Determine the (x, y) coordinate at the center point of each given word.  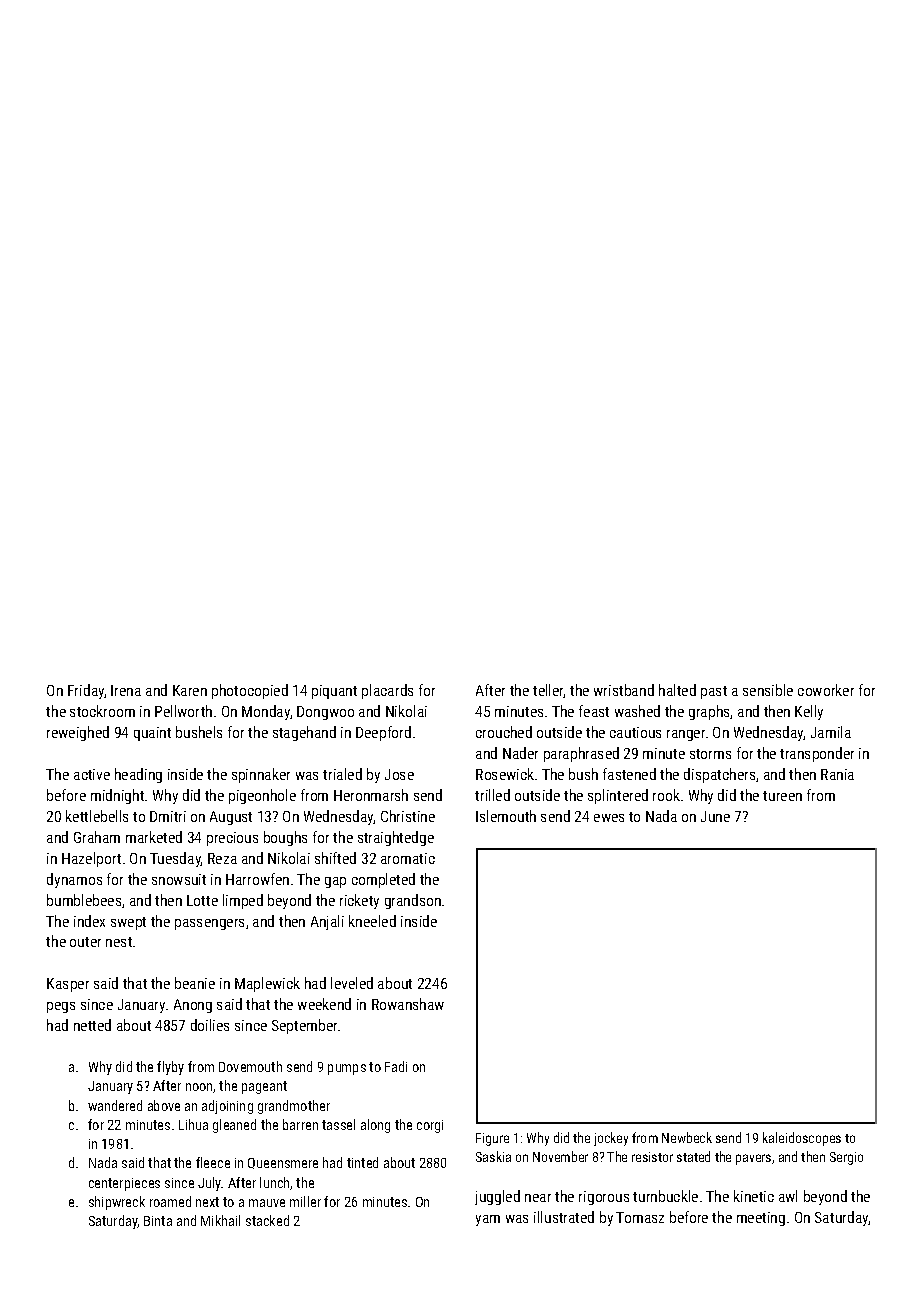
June (715, 816)
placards (387, 691)
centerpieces (124, 1184)
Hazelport (91, 859)
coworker (826, 690)
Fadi (396, 1066)
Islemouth (506, 816)
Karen (190, 690)
